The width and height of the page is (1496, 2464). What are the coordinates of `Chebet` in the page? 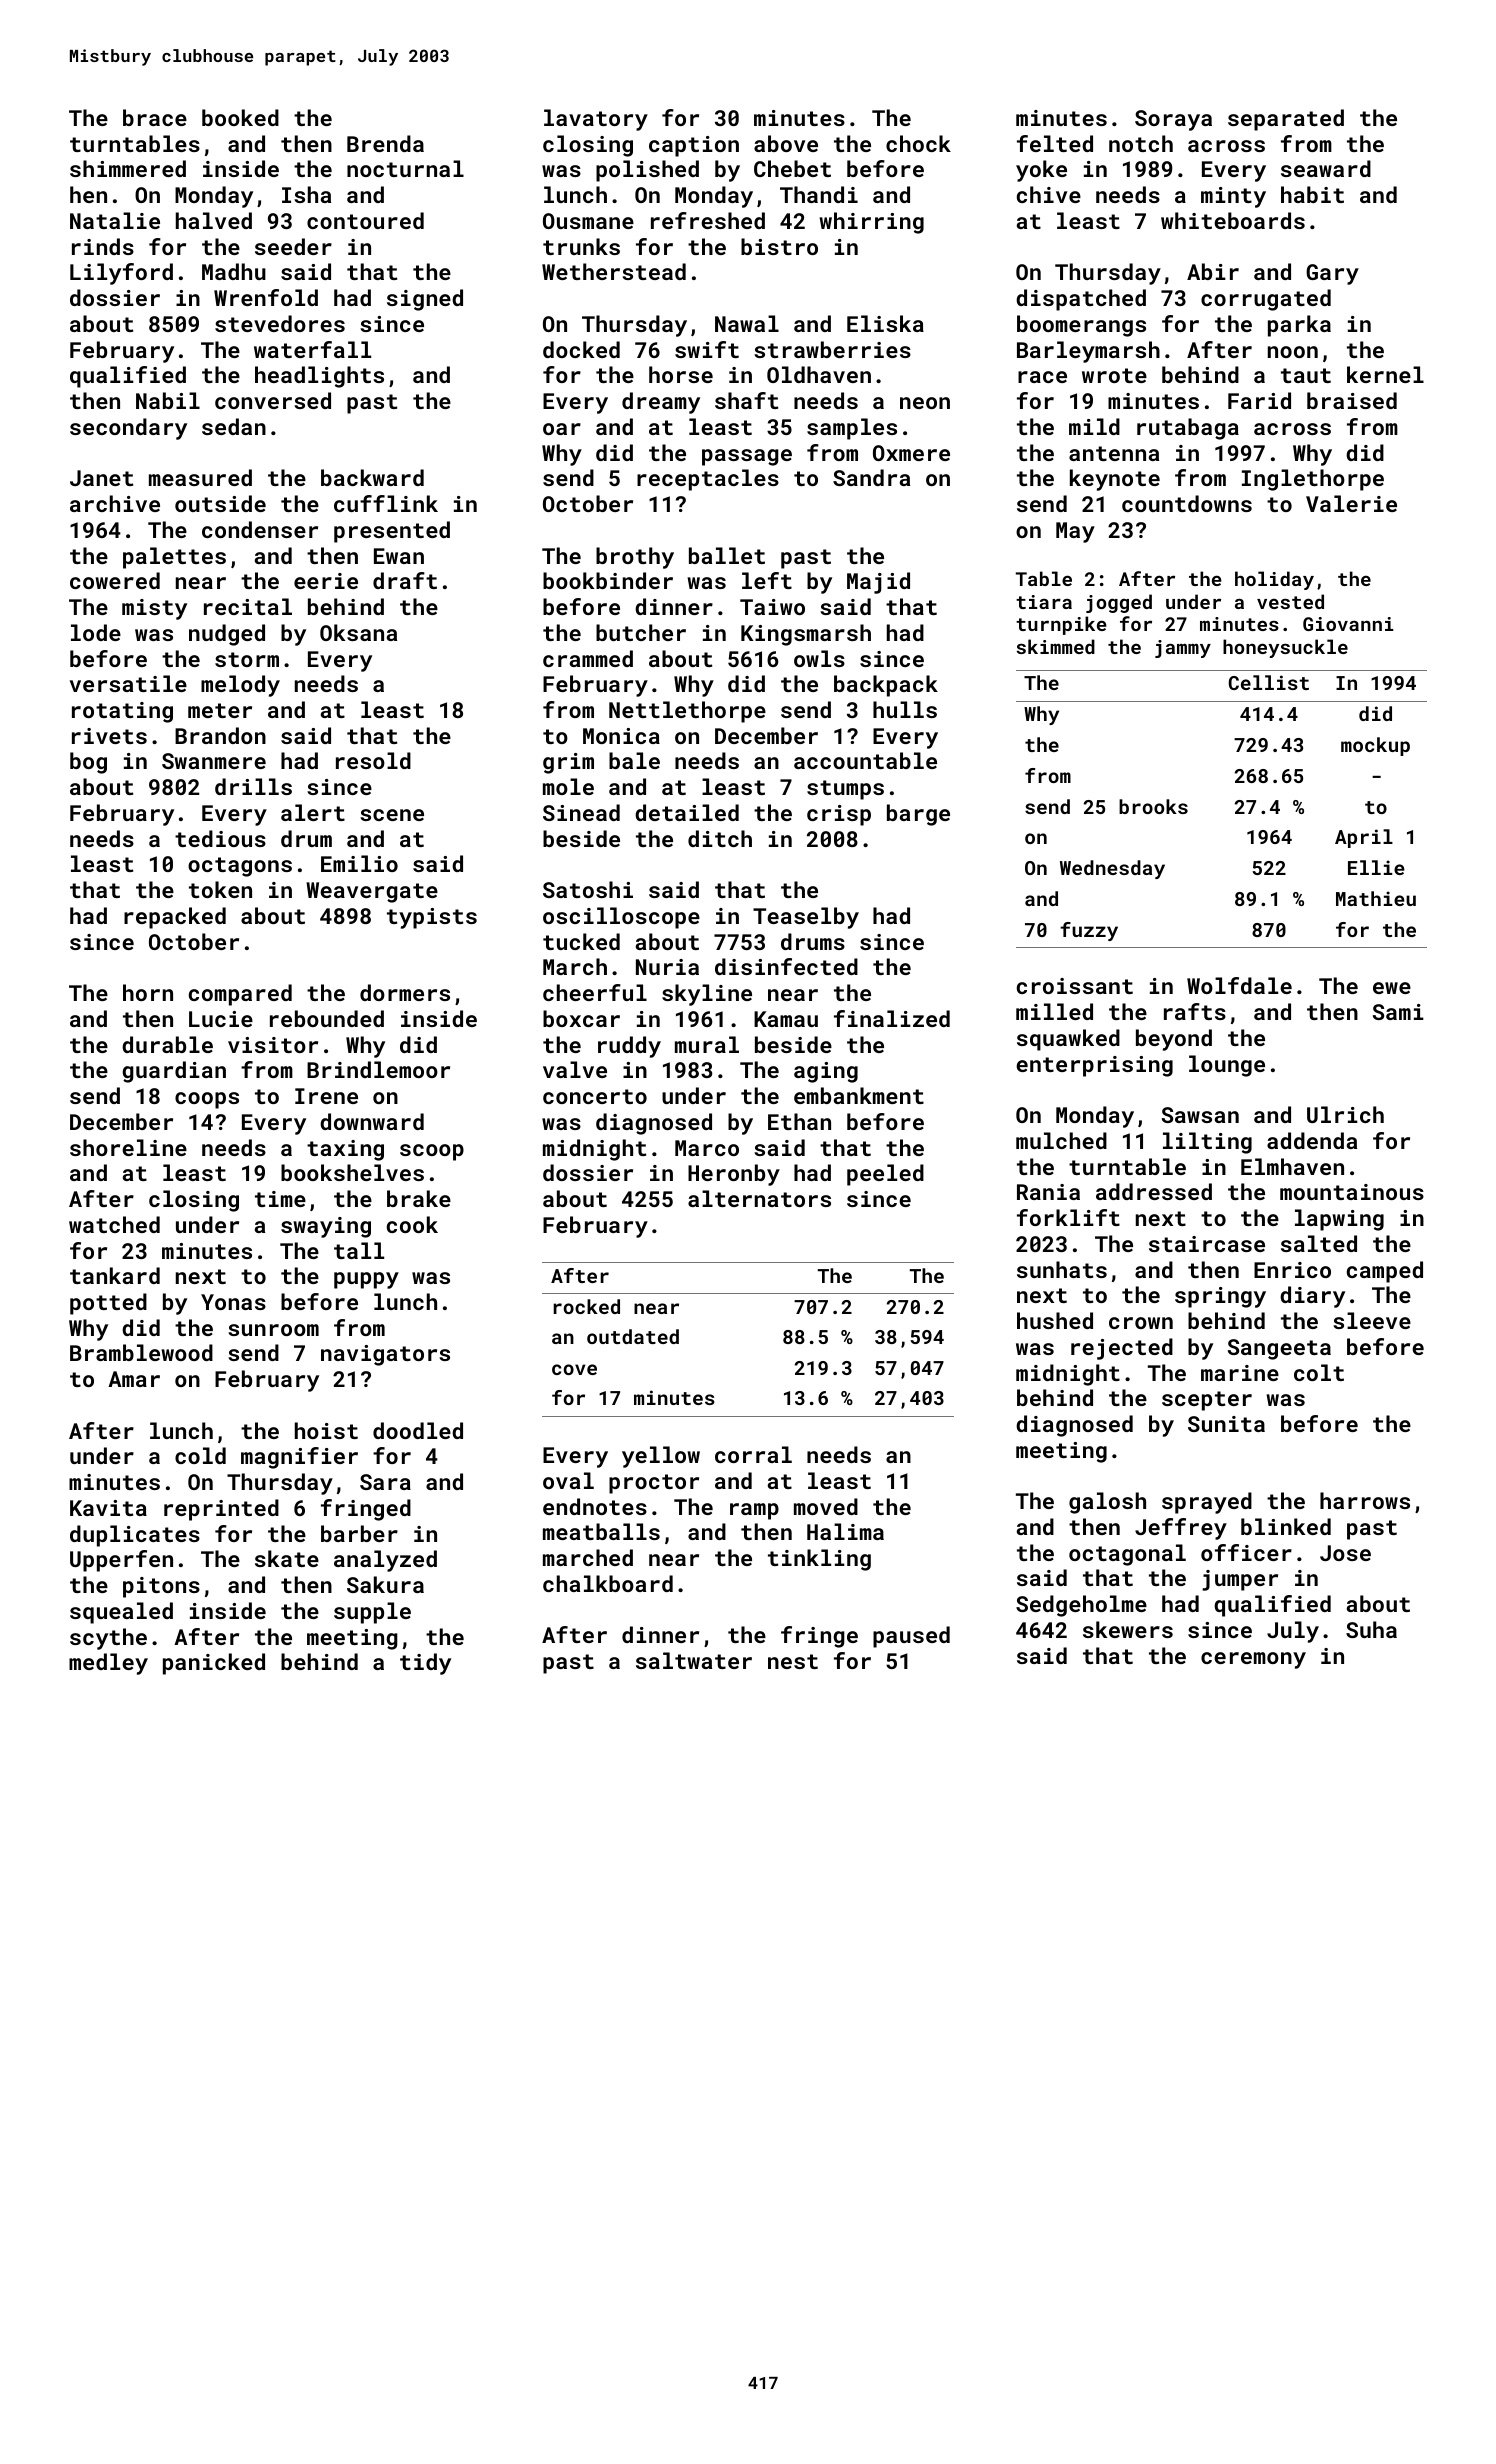 It's located at (792, 168).
